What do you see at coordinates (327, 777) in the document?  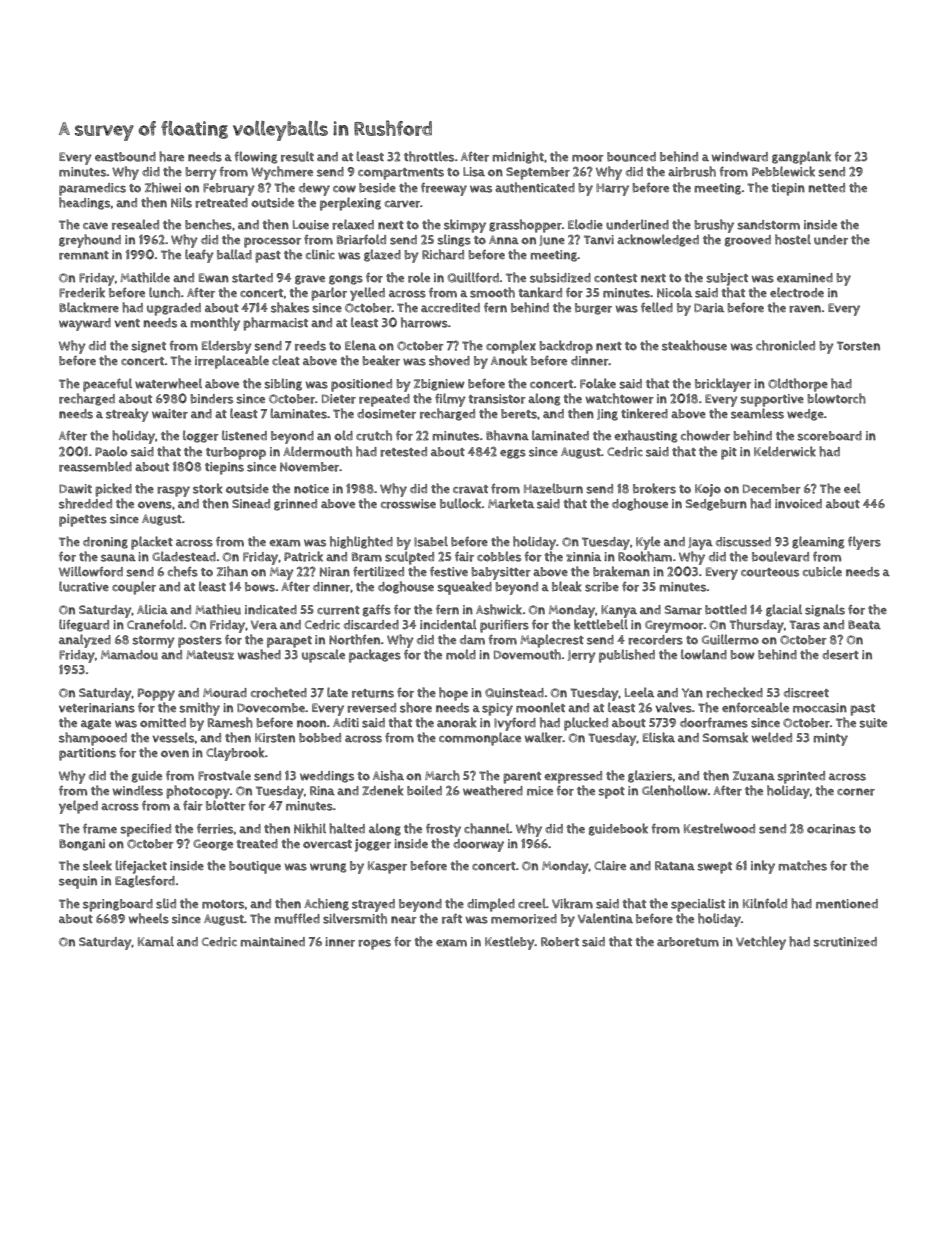 I see `weddings` at bounding box center [327, 777].
